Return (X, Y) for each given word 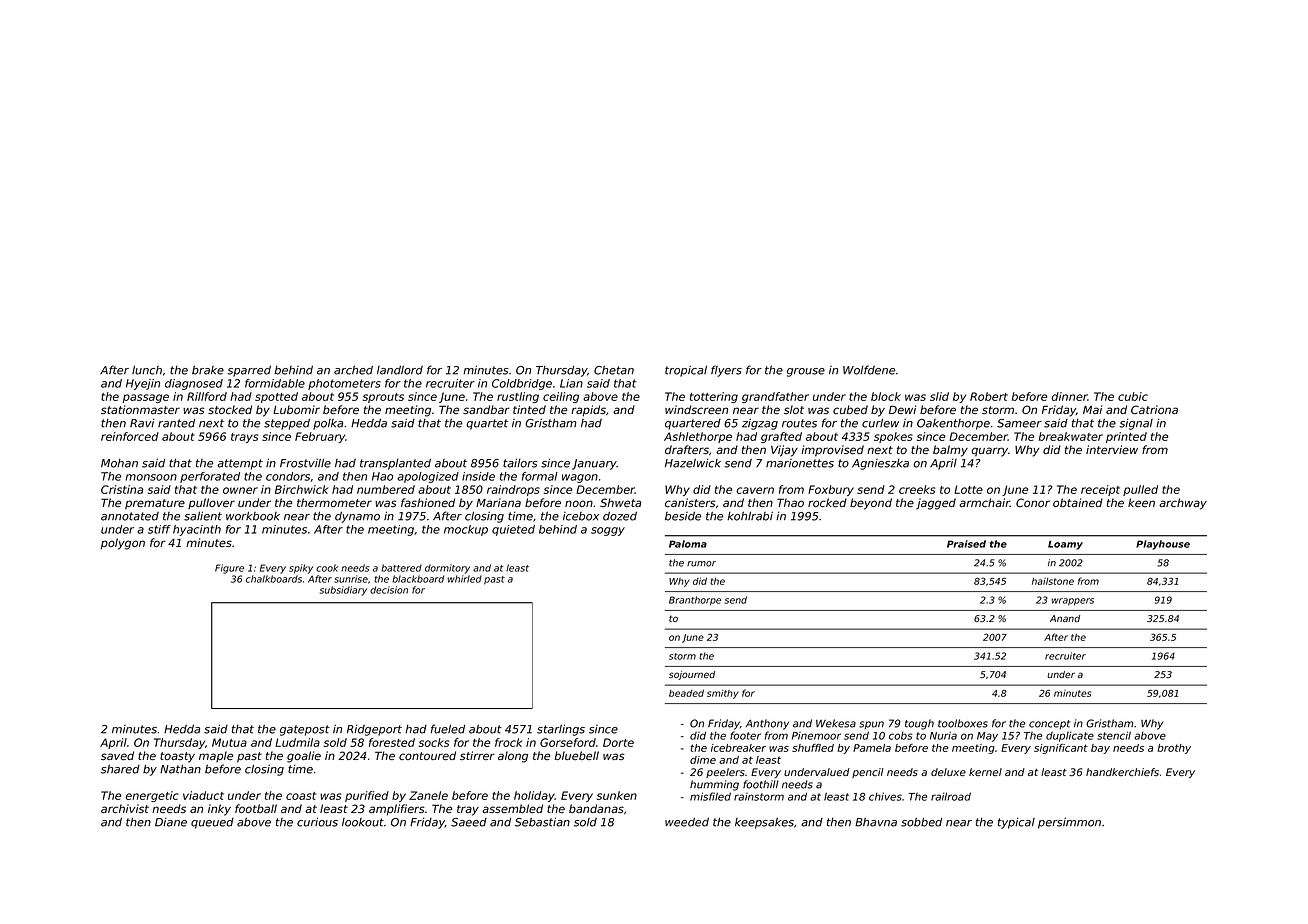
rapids (588, 411)
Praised (966, 544)
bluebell (576, 755)
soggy (608, 531)
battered (401, 568)
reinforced (130, 436)
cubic (1133, 396)
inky (219, 810)
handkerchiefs (1122, 772)
